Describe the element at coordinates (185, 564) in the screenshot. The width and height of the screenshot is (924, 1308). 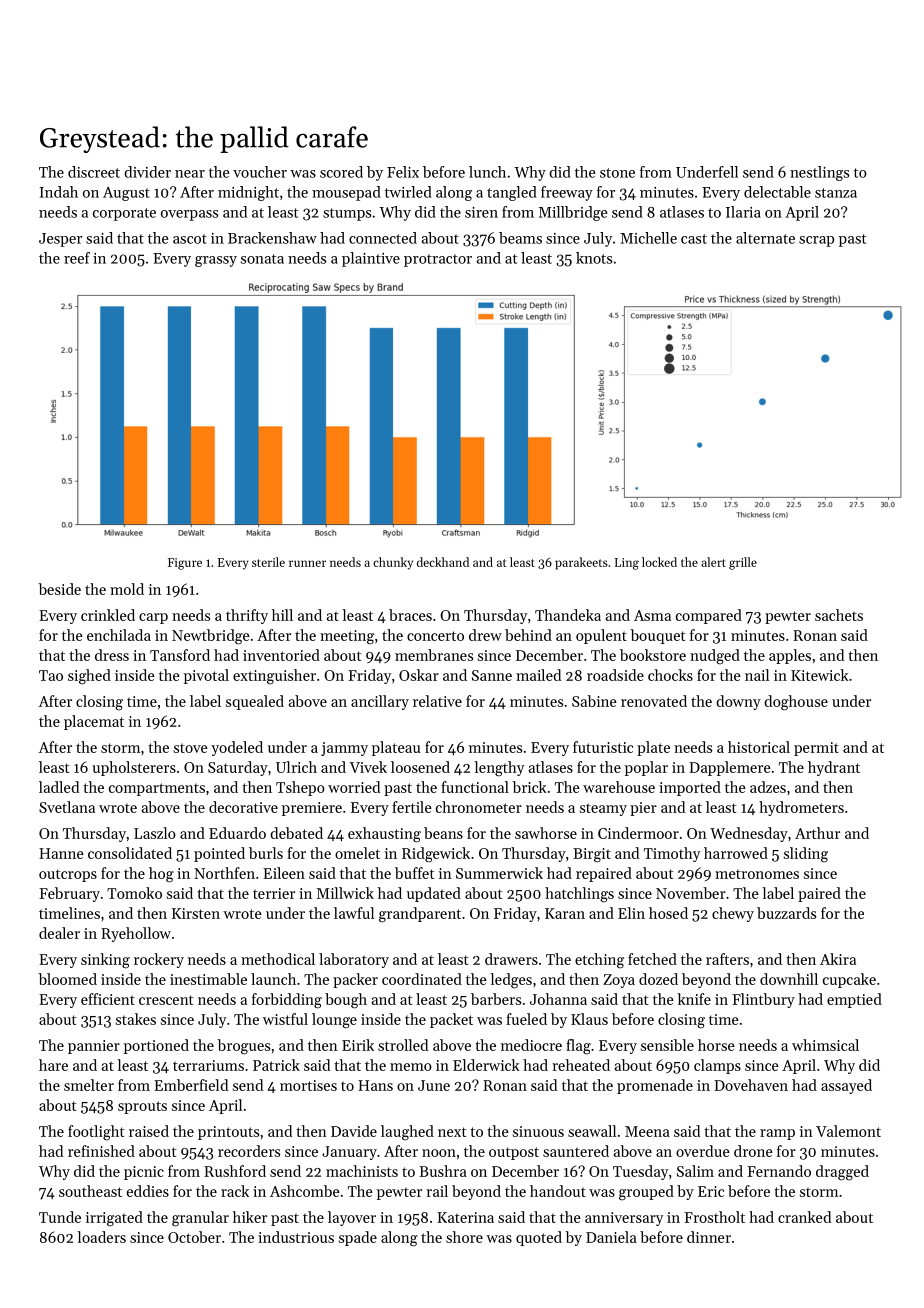
I see `Figure` at that location.
